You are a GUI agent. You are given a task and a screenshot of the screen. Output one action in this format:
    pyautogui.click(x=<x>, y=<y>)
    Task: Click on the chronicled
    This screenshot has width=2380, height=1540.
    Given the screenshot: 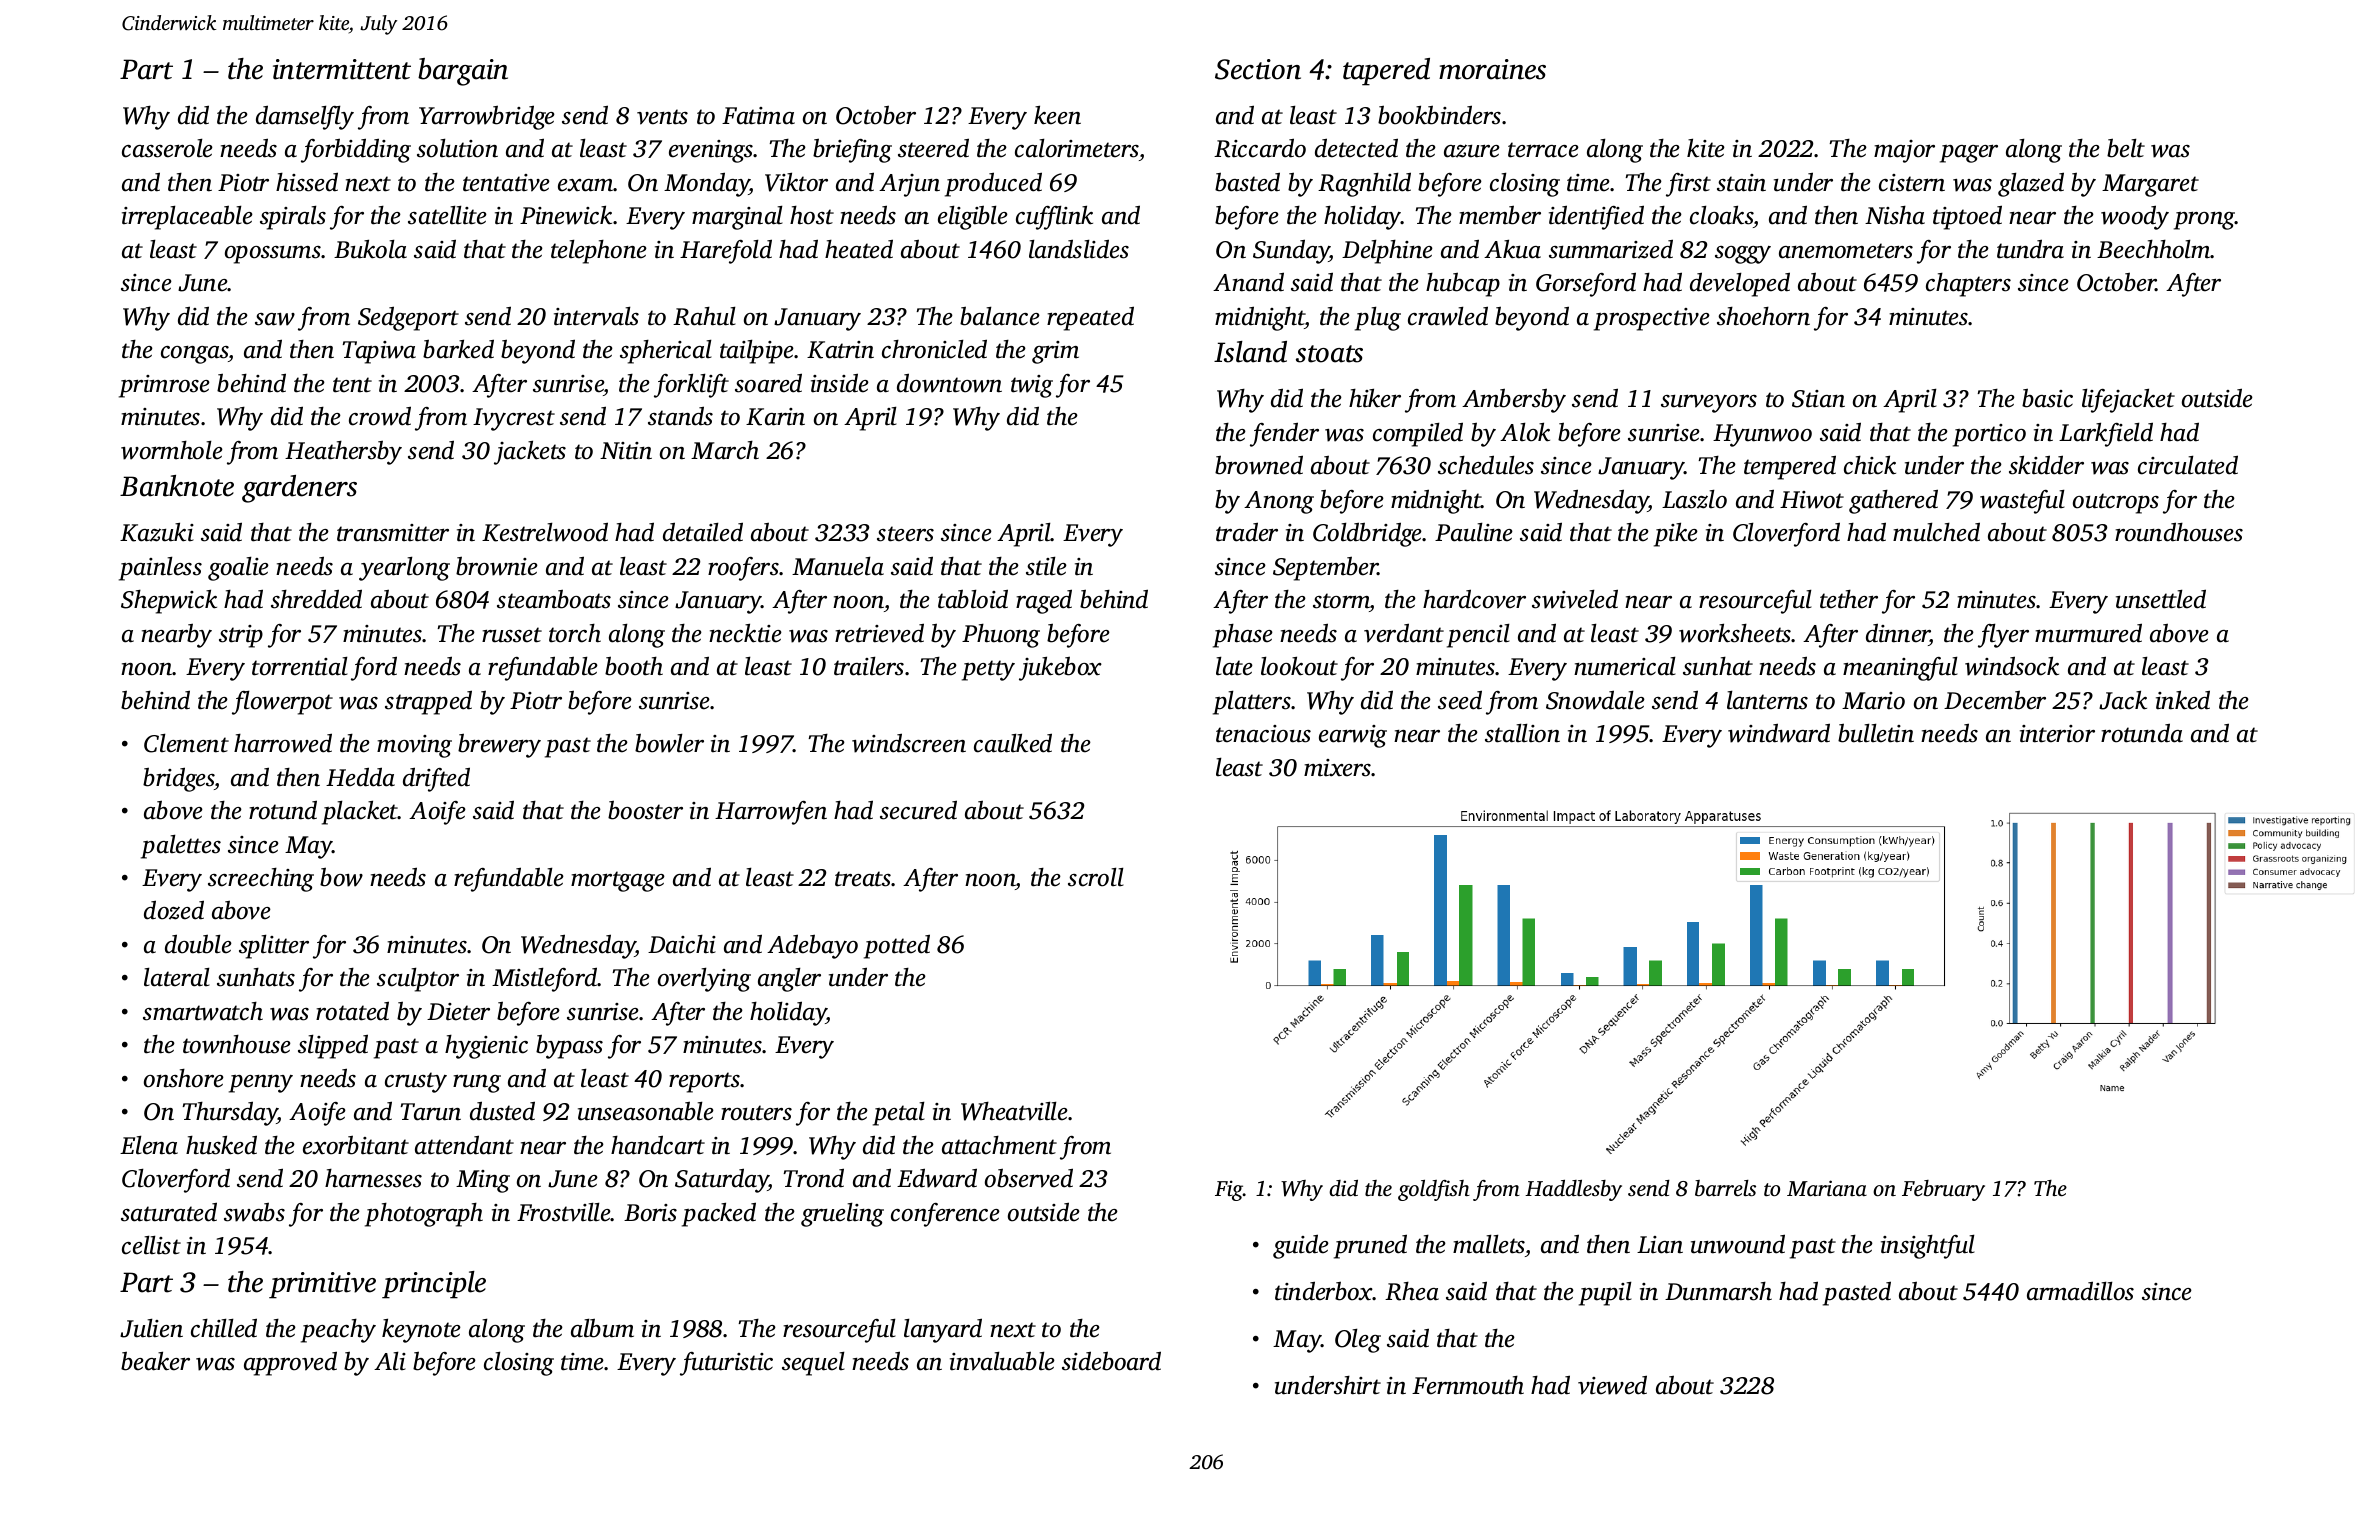 What is the action you would take?
    pyautogui.click(x=934, y=349)
